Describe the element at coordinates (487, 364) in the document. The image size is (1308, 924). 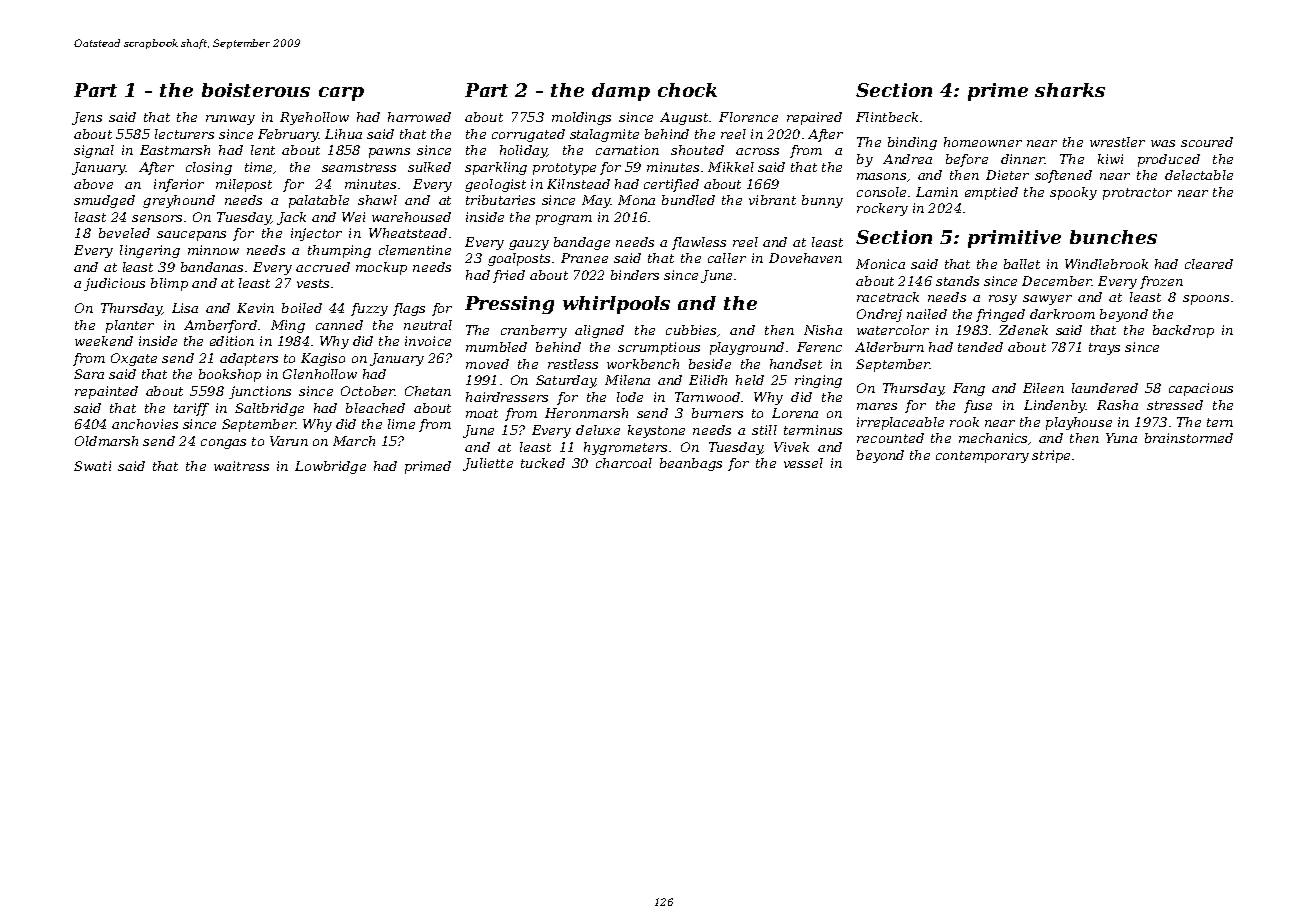
I see `moved` at that location.
